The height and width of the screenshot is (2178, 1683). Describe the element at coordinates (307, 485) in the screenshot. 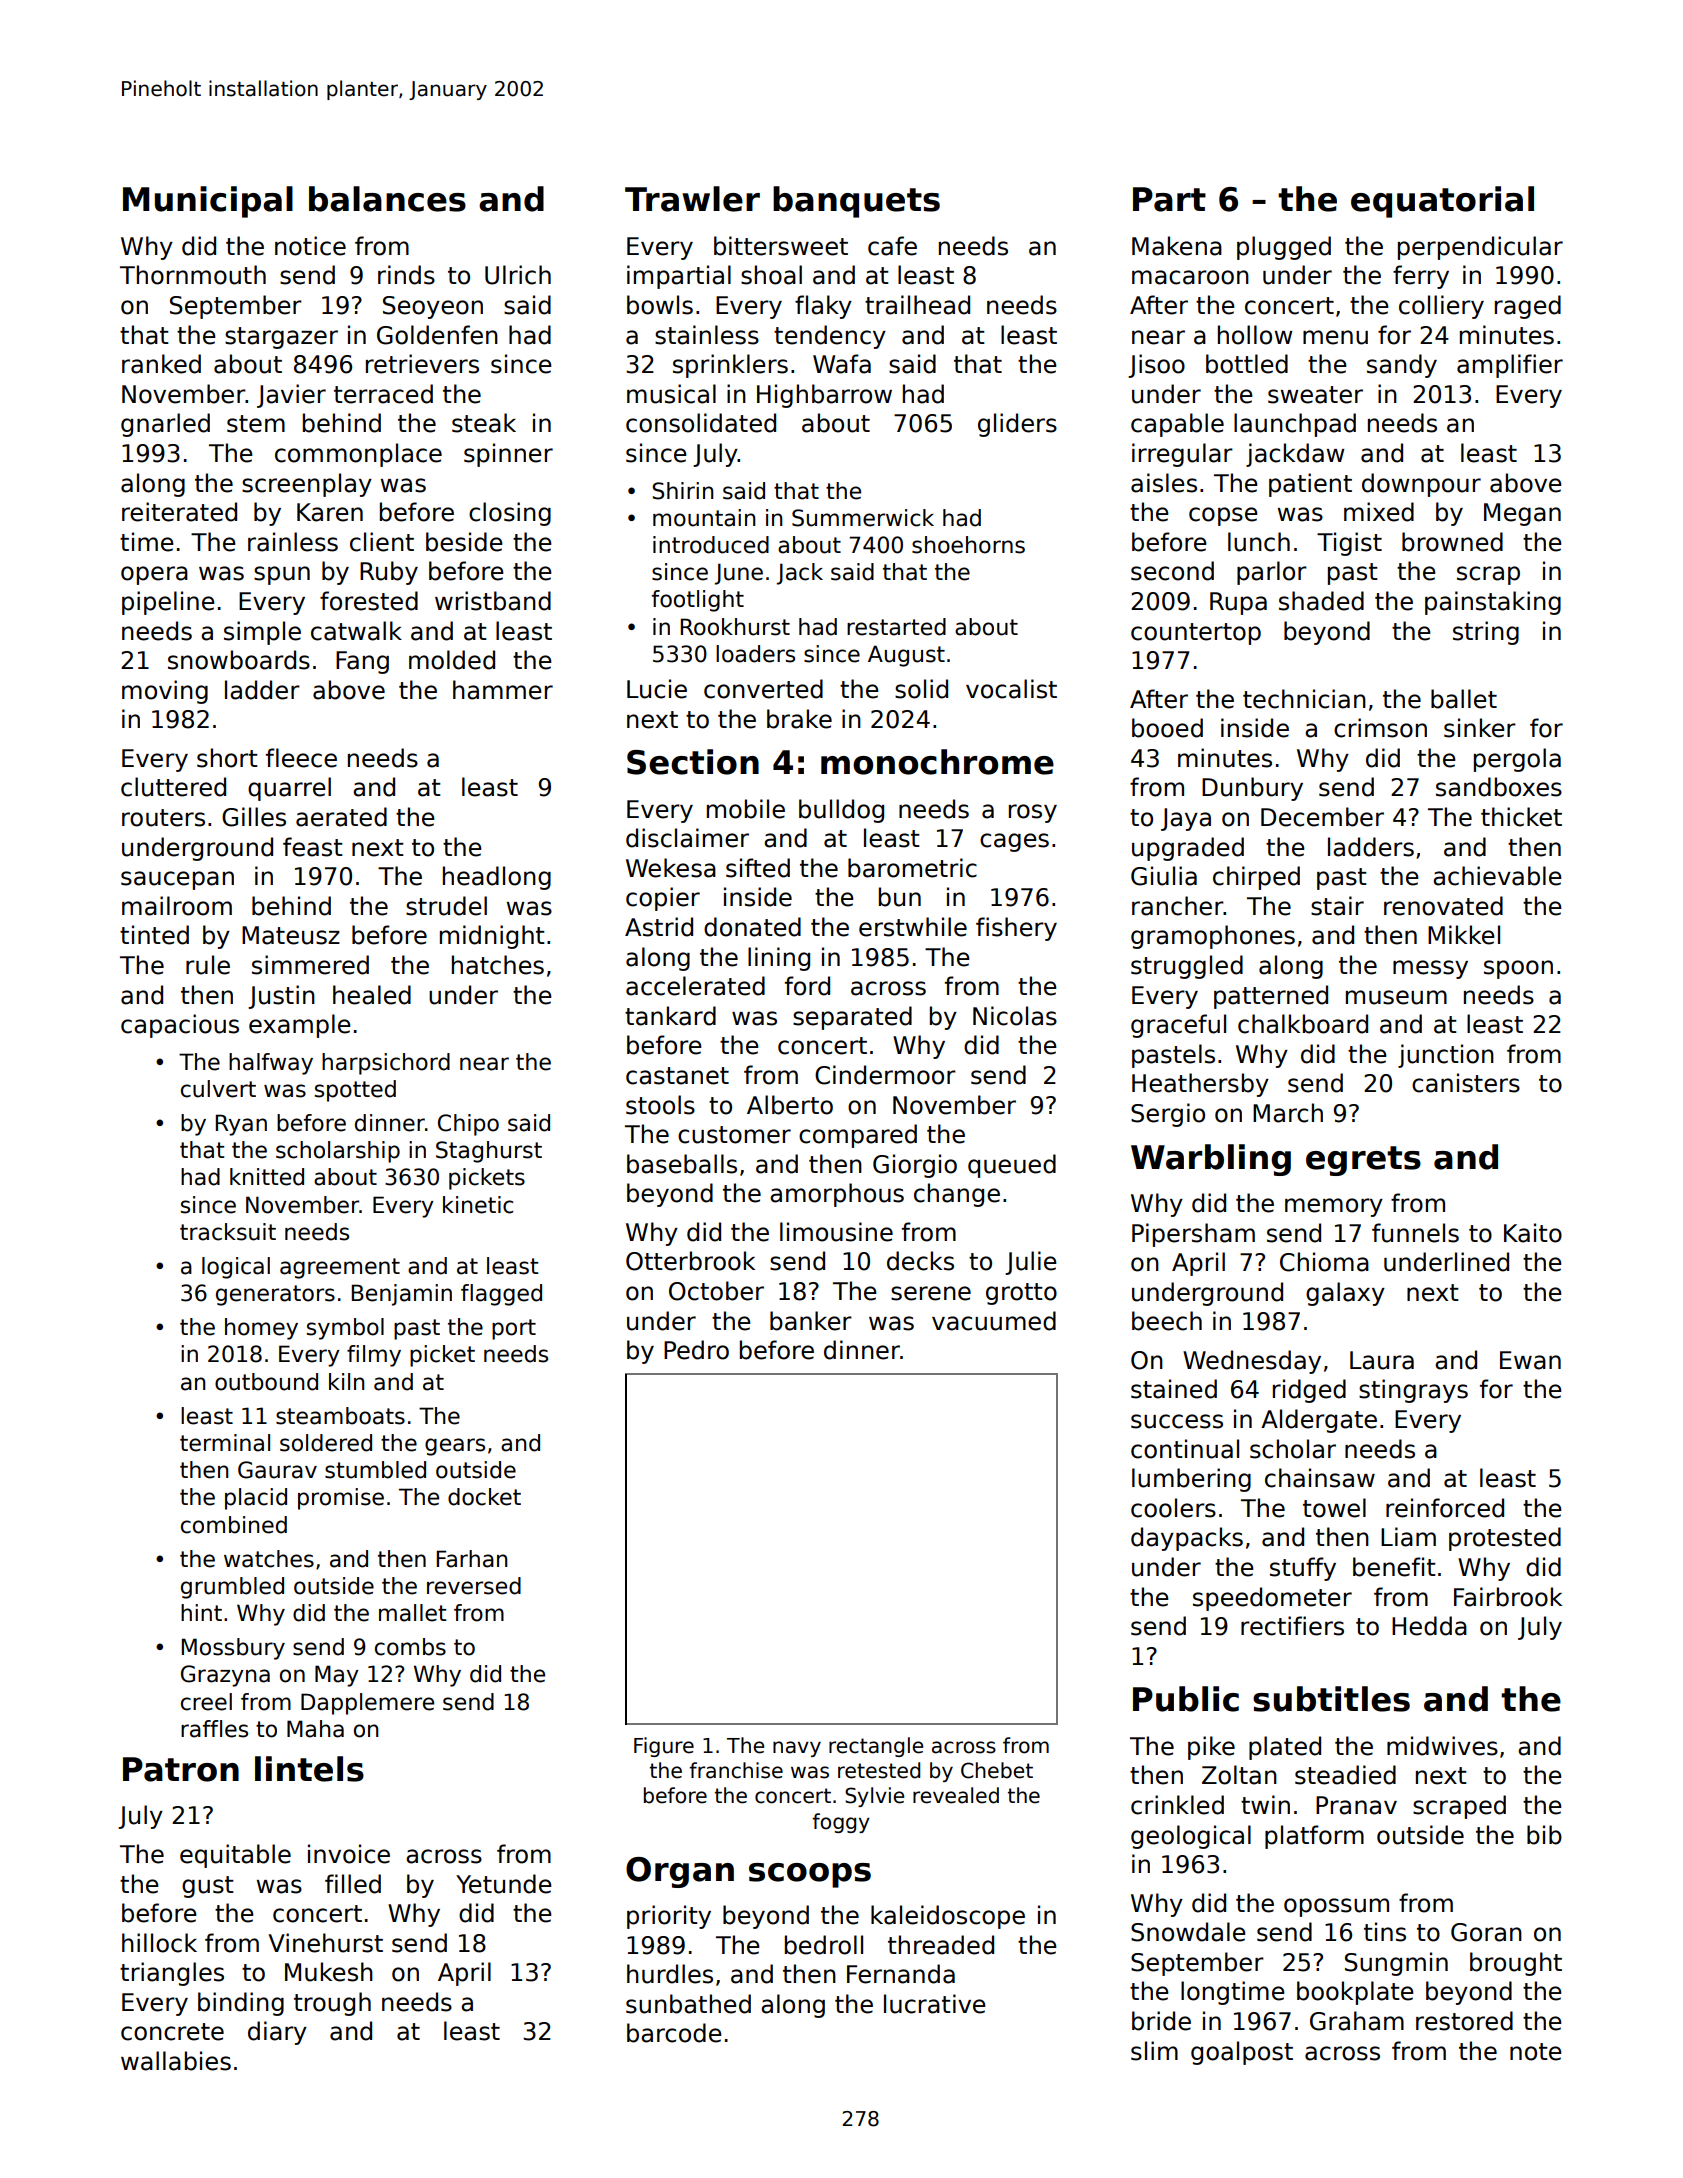

I see `screenplay` at that location.
